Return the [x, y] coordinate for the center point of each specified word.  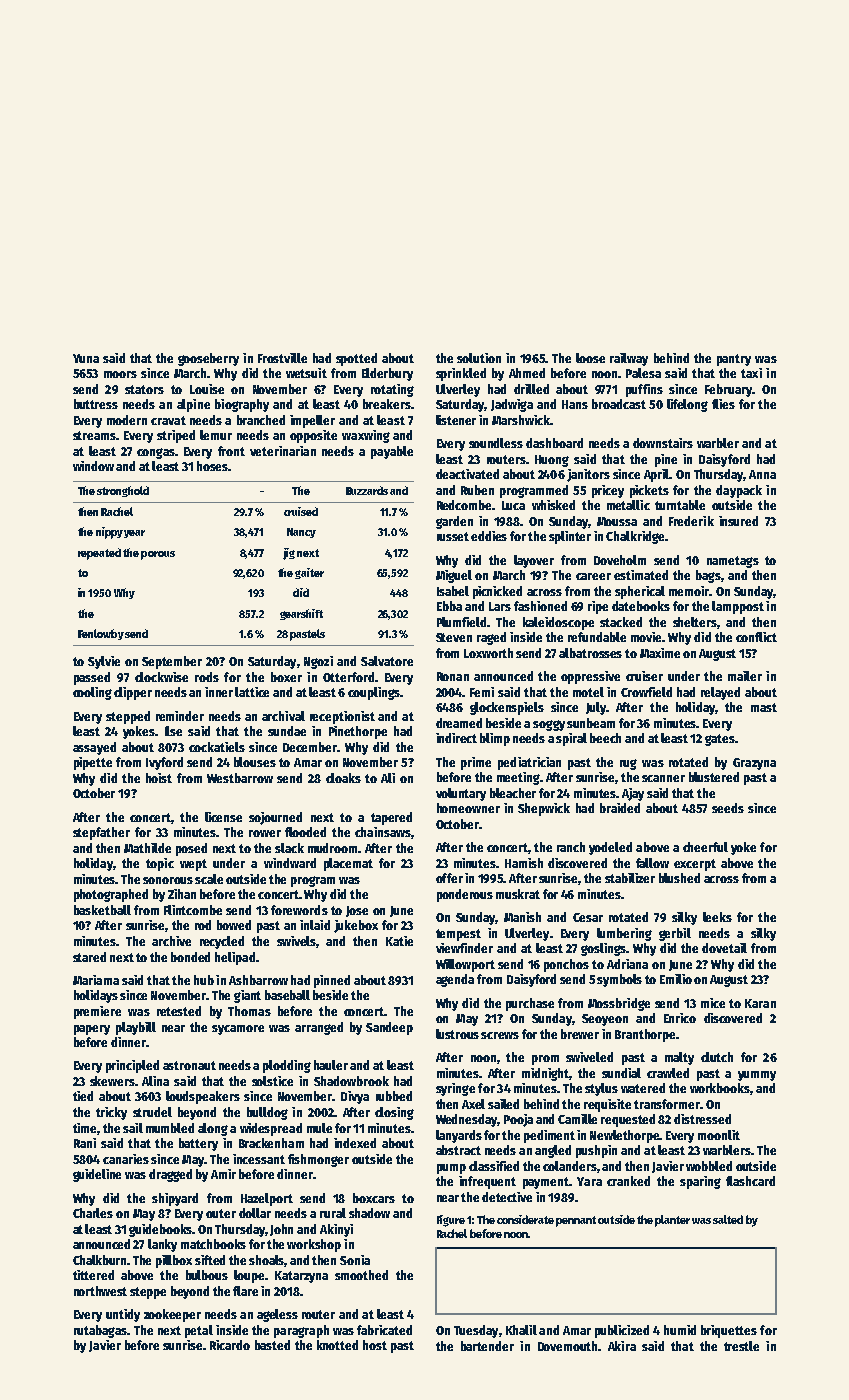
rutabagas [100, 1331]
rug [628, 764]
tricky [111, 1113]
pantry [734, 360]
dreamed [459, 723]
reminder [180, 716]
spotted [356, 359]
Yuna [86, 358]
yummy [757, 1076]
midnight [545, 1074]
